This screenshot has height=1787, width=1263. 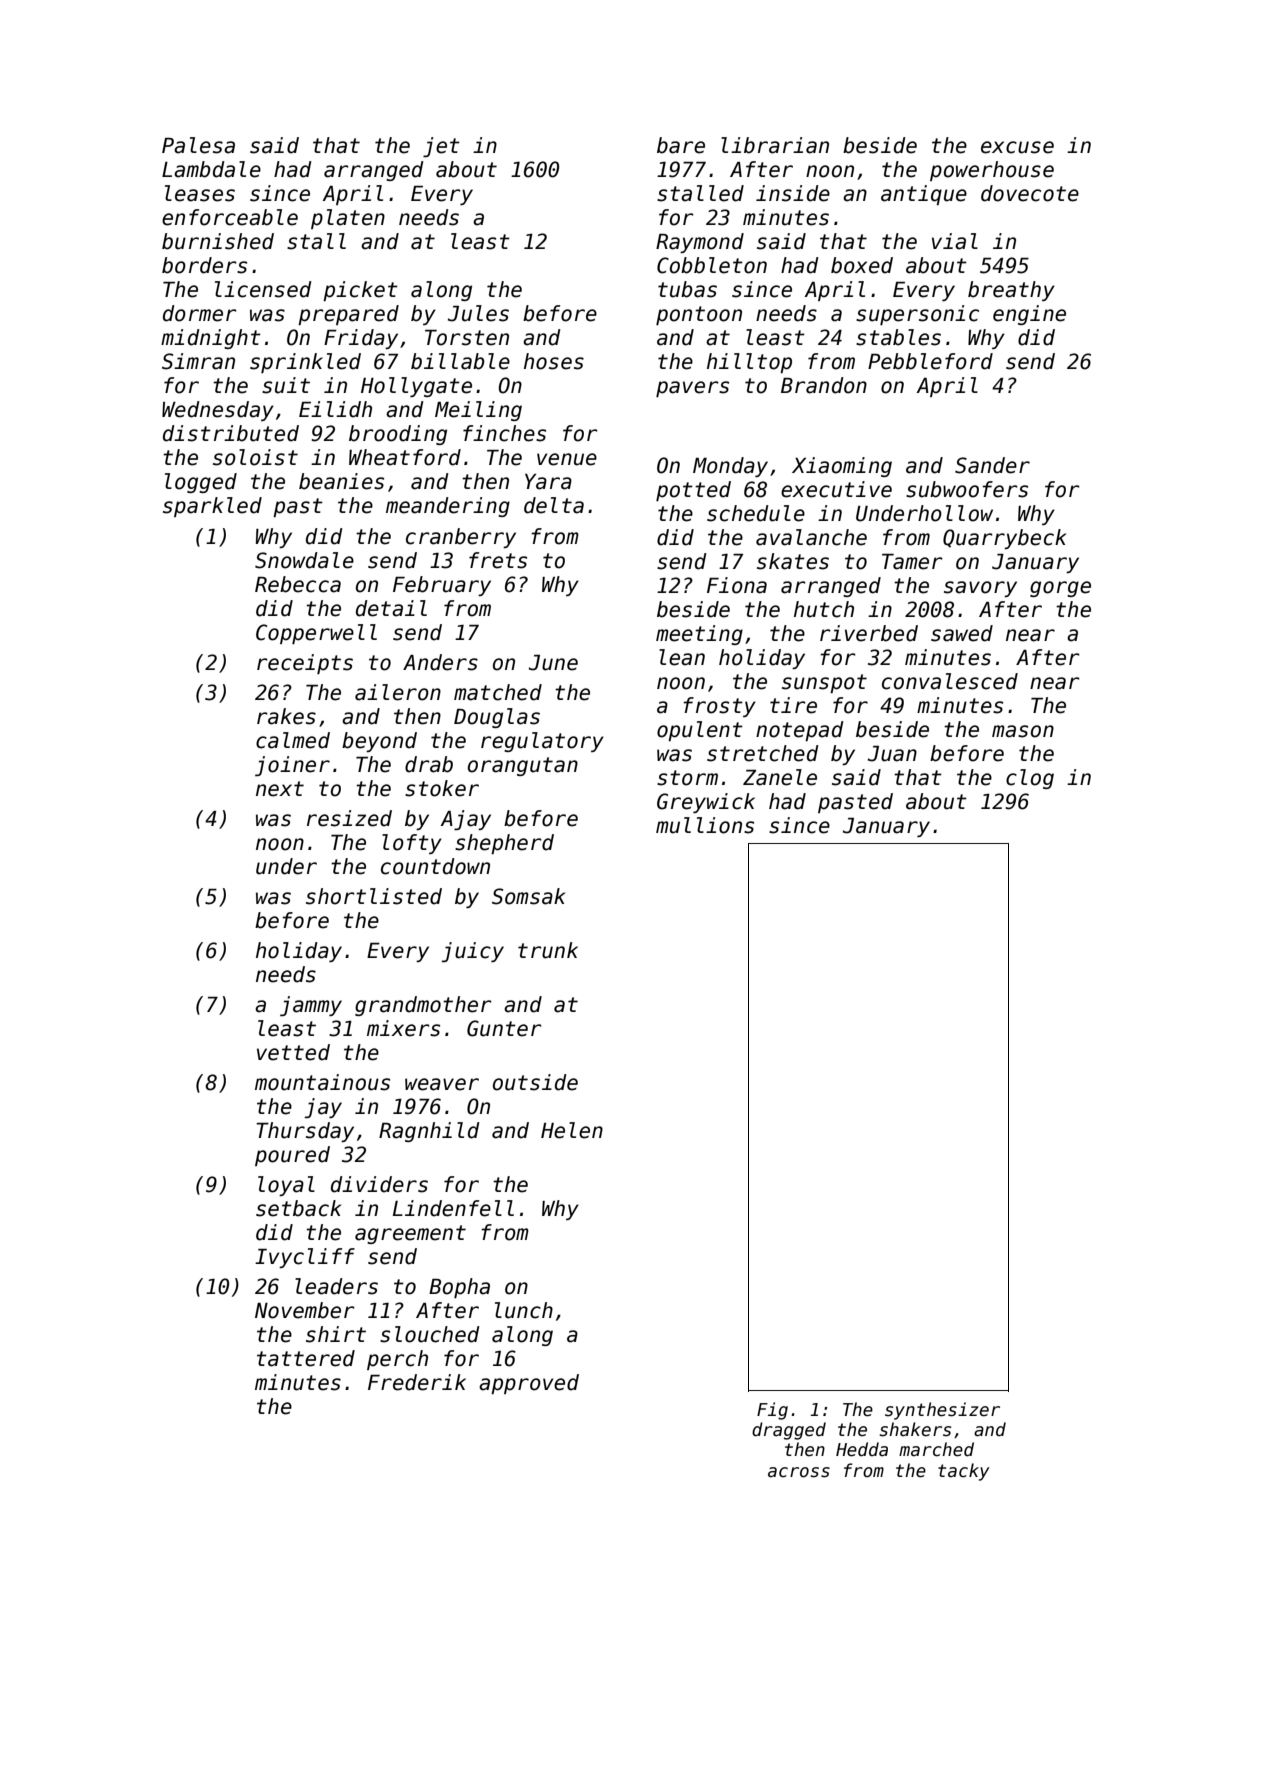 What do you see at coordinates (1029, 315) in the screenshot?
I see `engine` at bounding box center [1029, 315].
